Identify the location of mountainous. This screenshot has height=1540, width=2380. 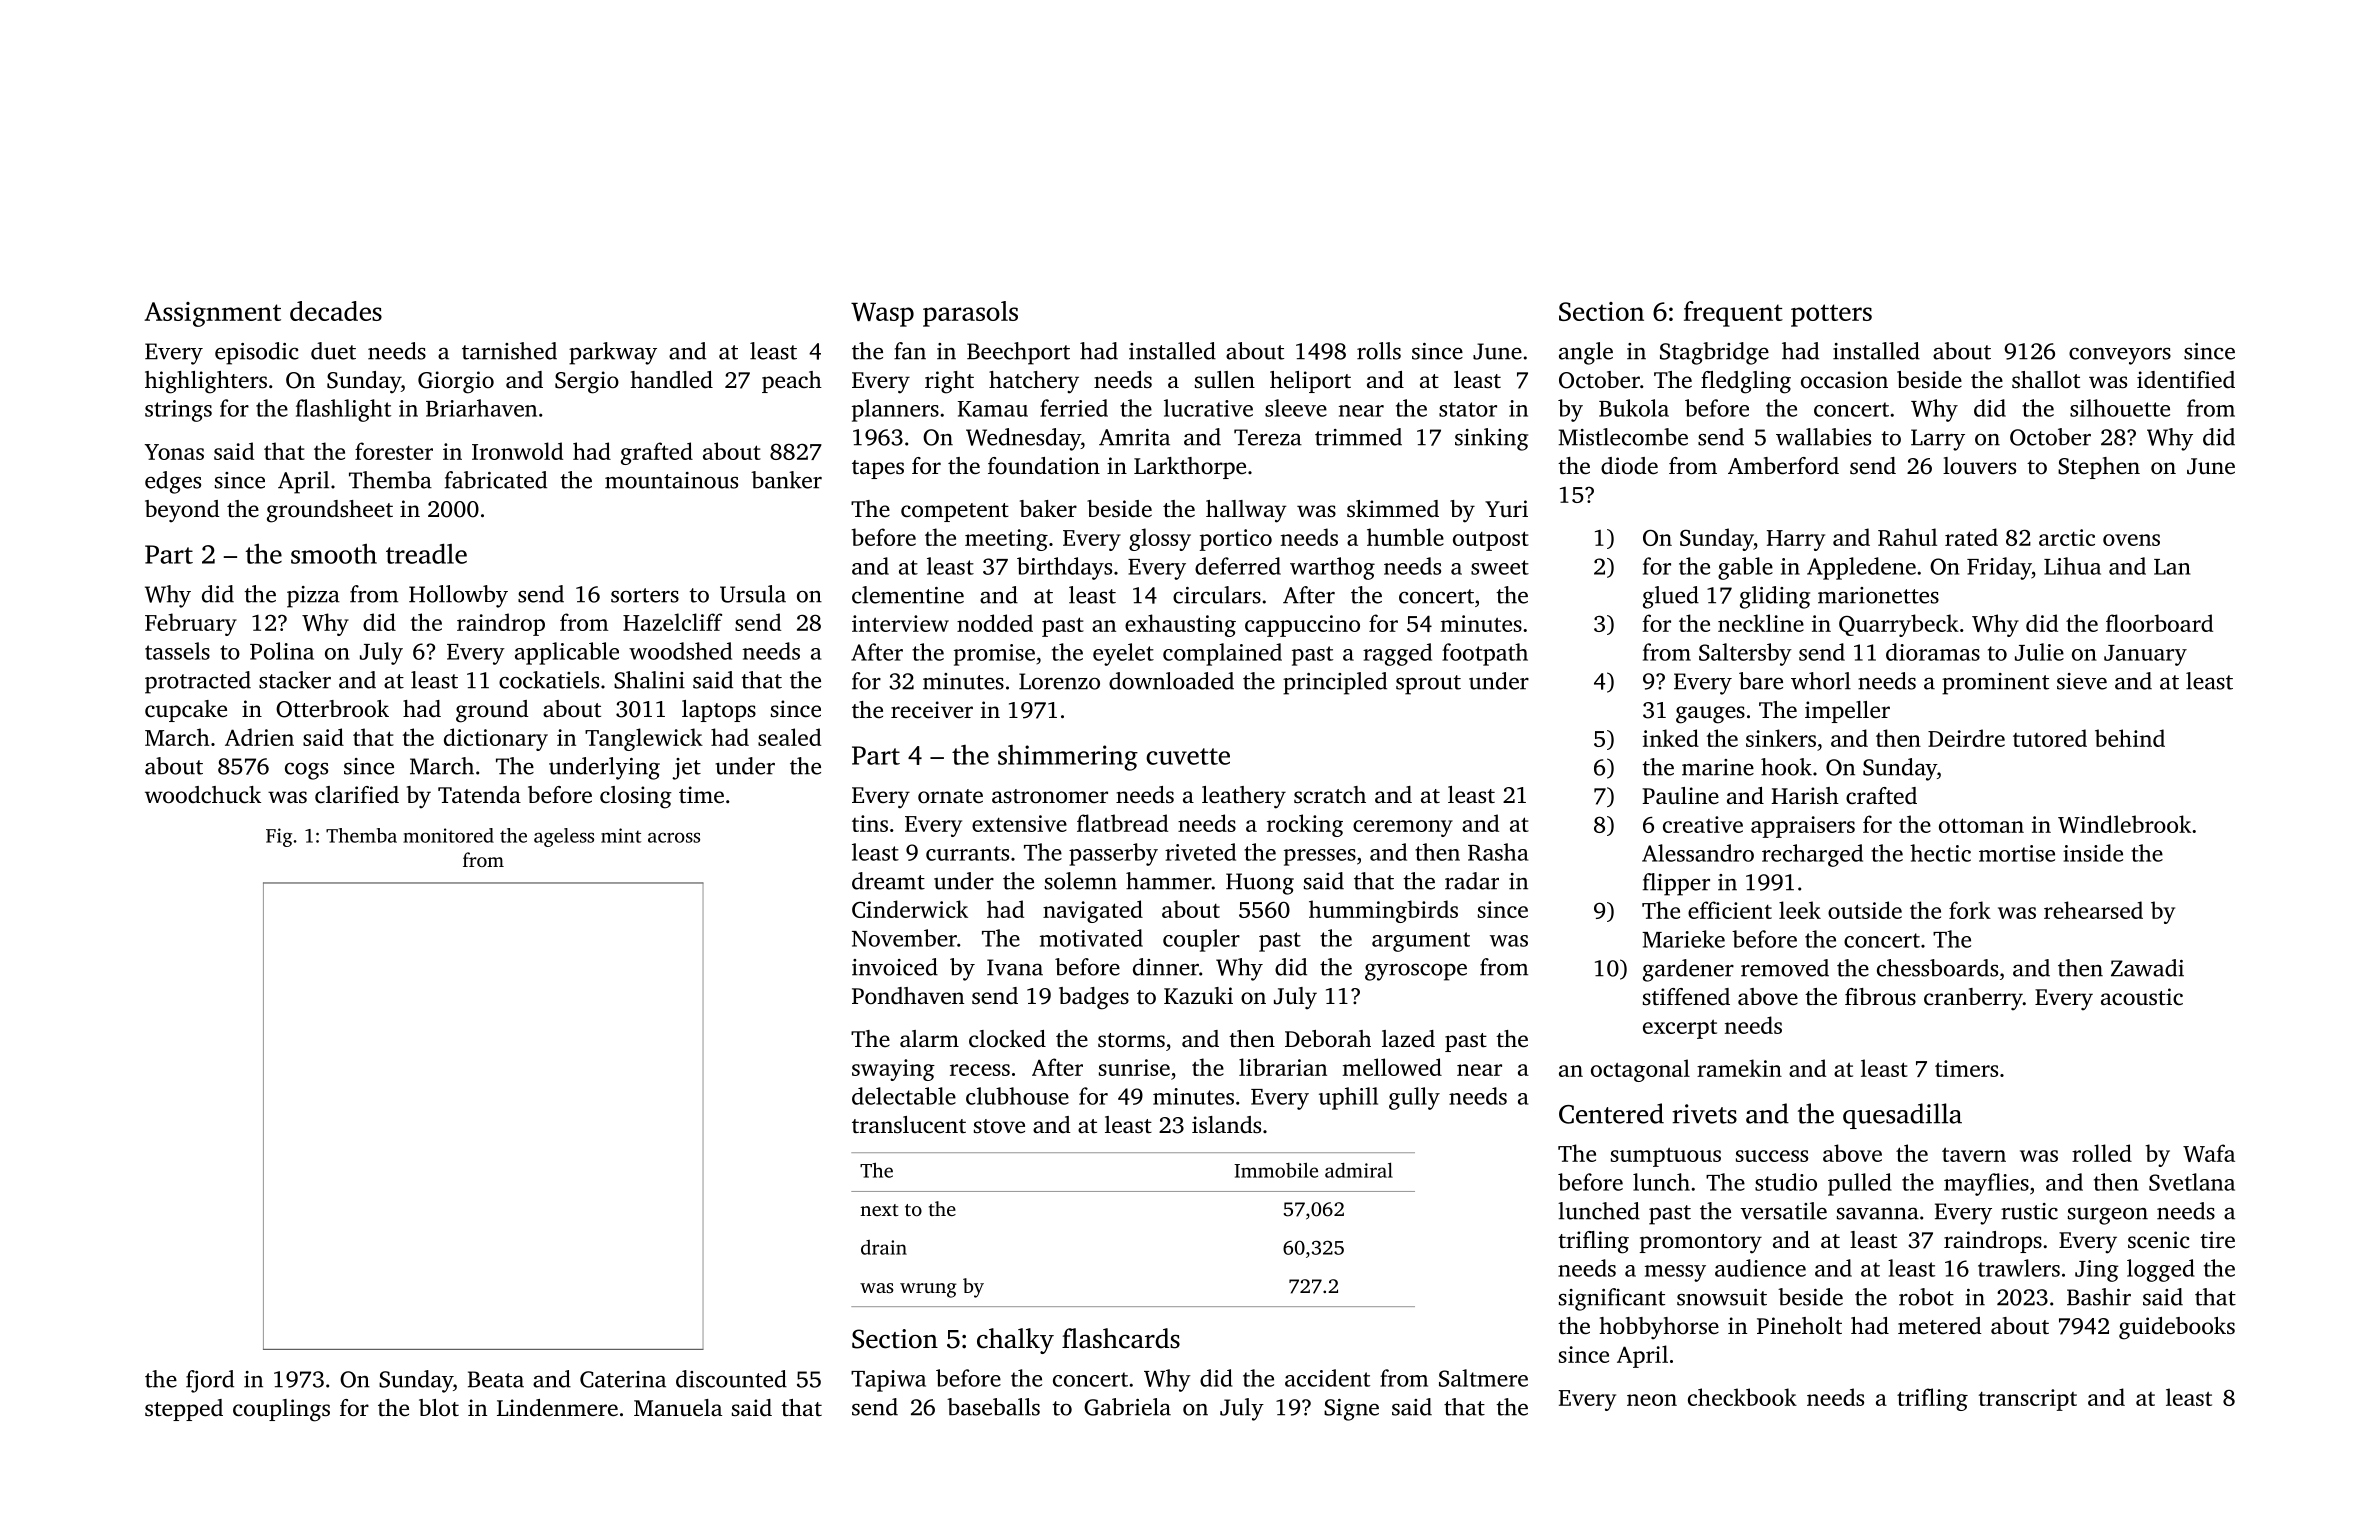
(671, 480).
